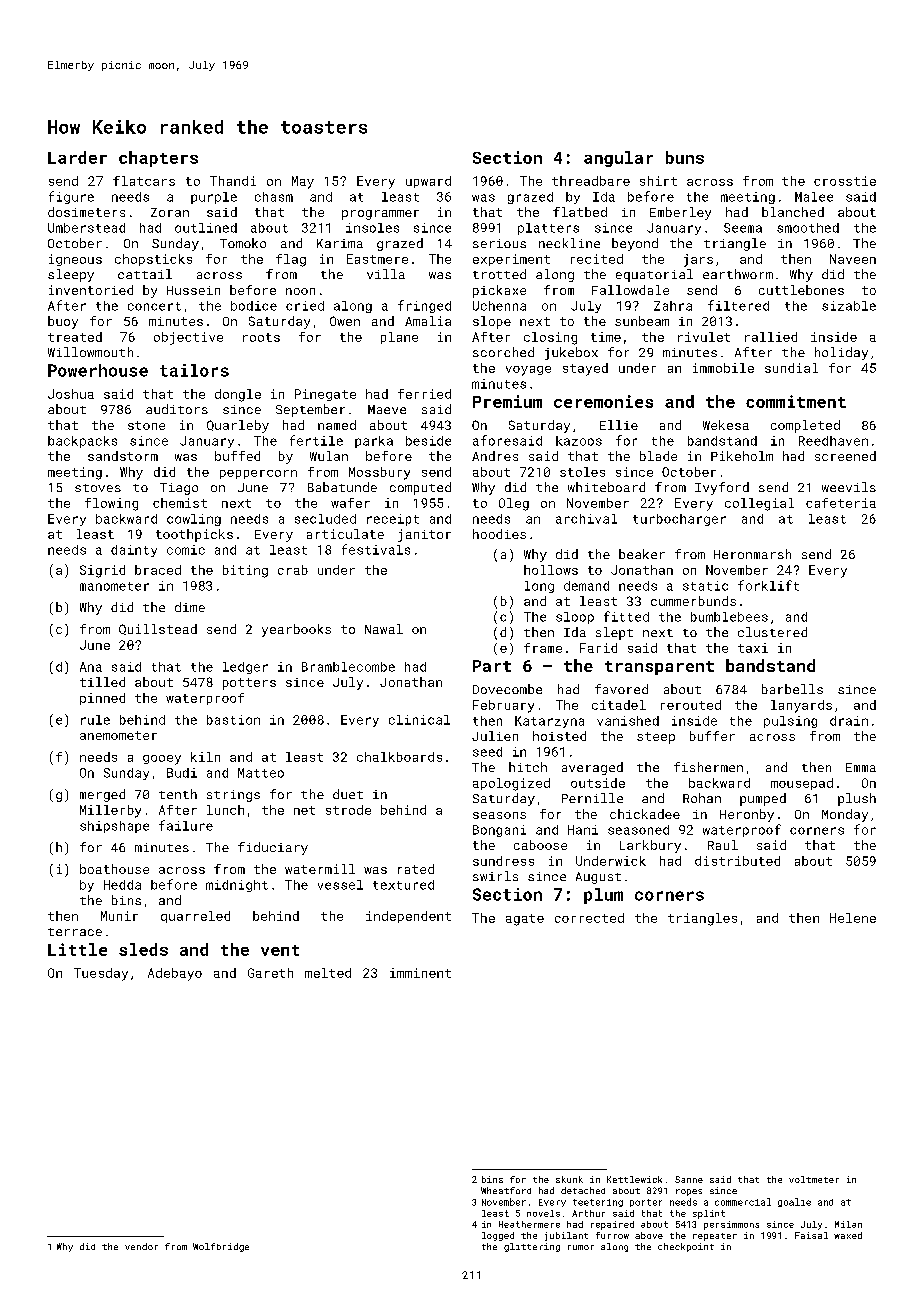  Describe the element at coordinates (841, 503) in the document. I see `cafeteria` at that location.
